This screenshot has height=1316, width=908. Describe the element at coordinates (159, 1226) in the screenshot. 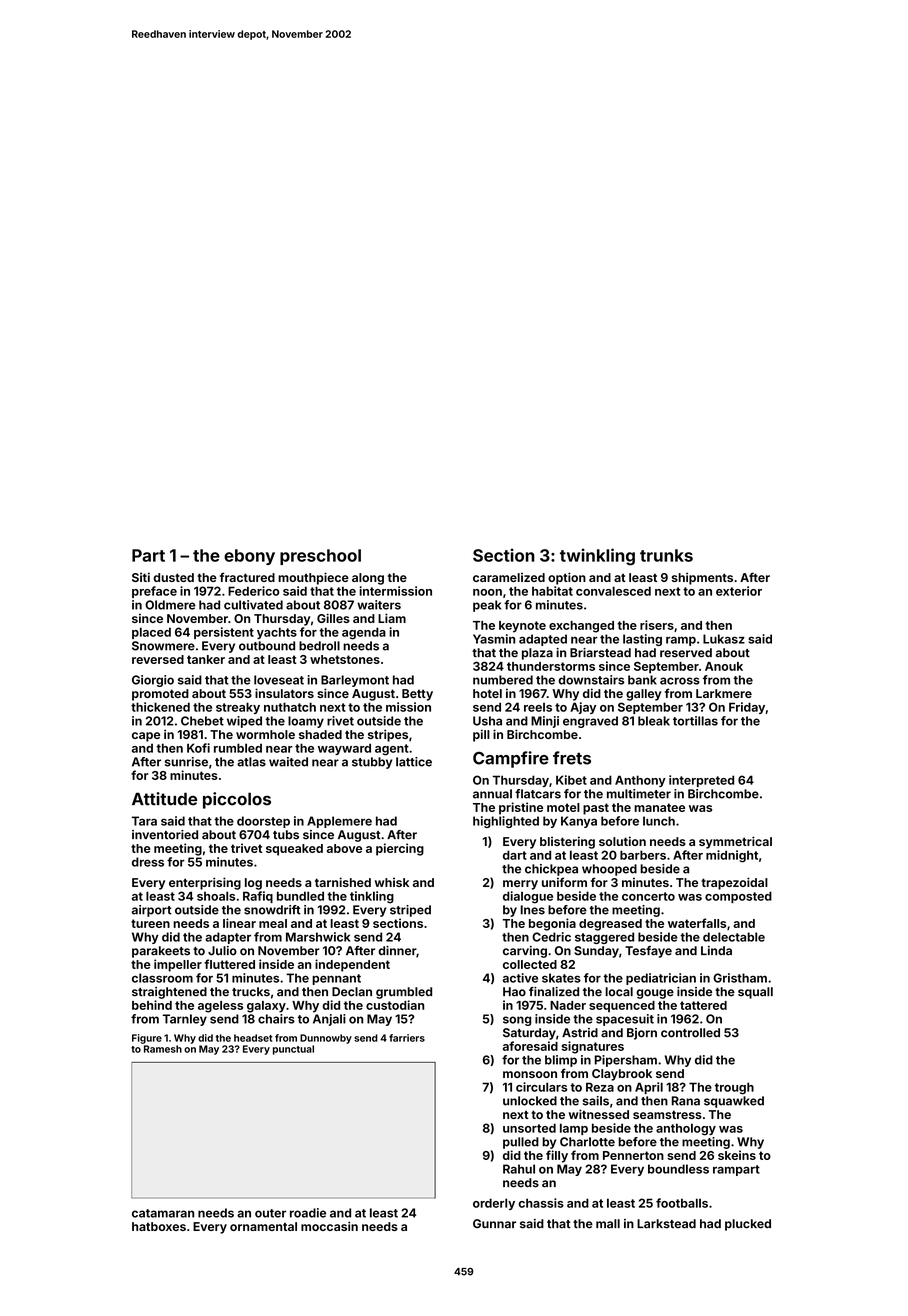

I see `hatboxes` at that location.
